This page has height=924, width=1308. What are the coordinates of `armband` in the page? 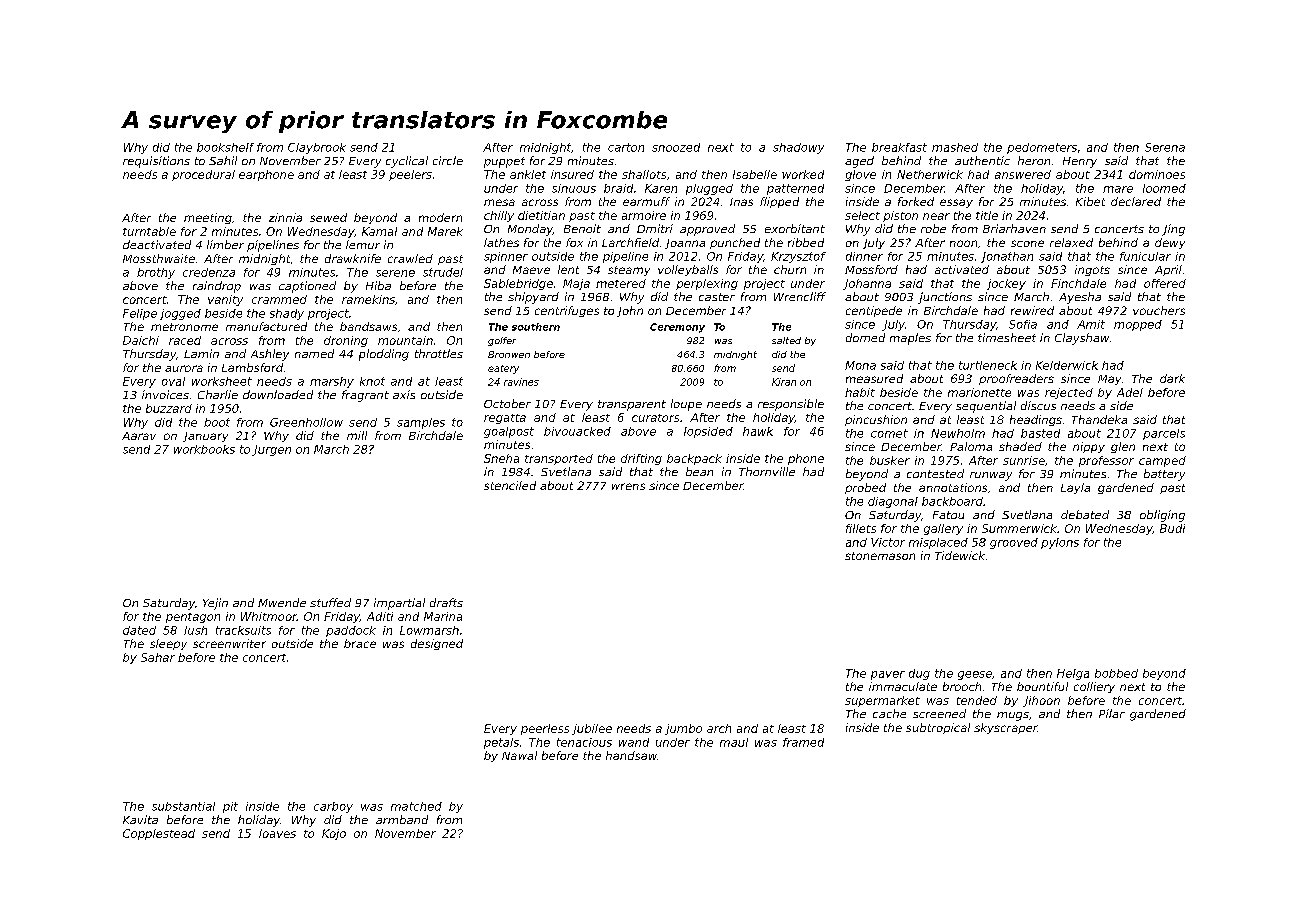 It's located at (402, 819).
